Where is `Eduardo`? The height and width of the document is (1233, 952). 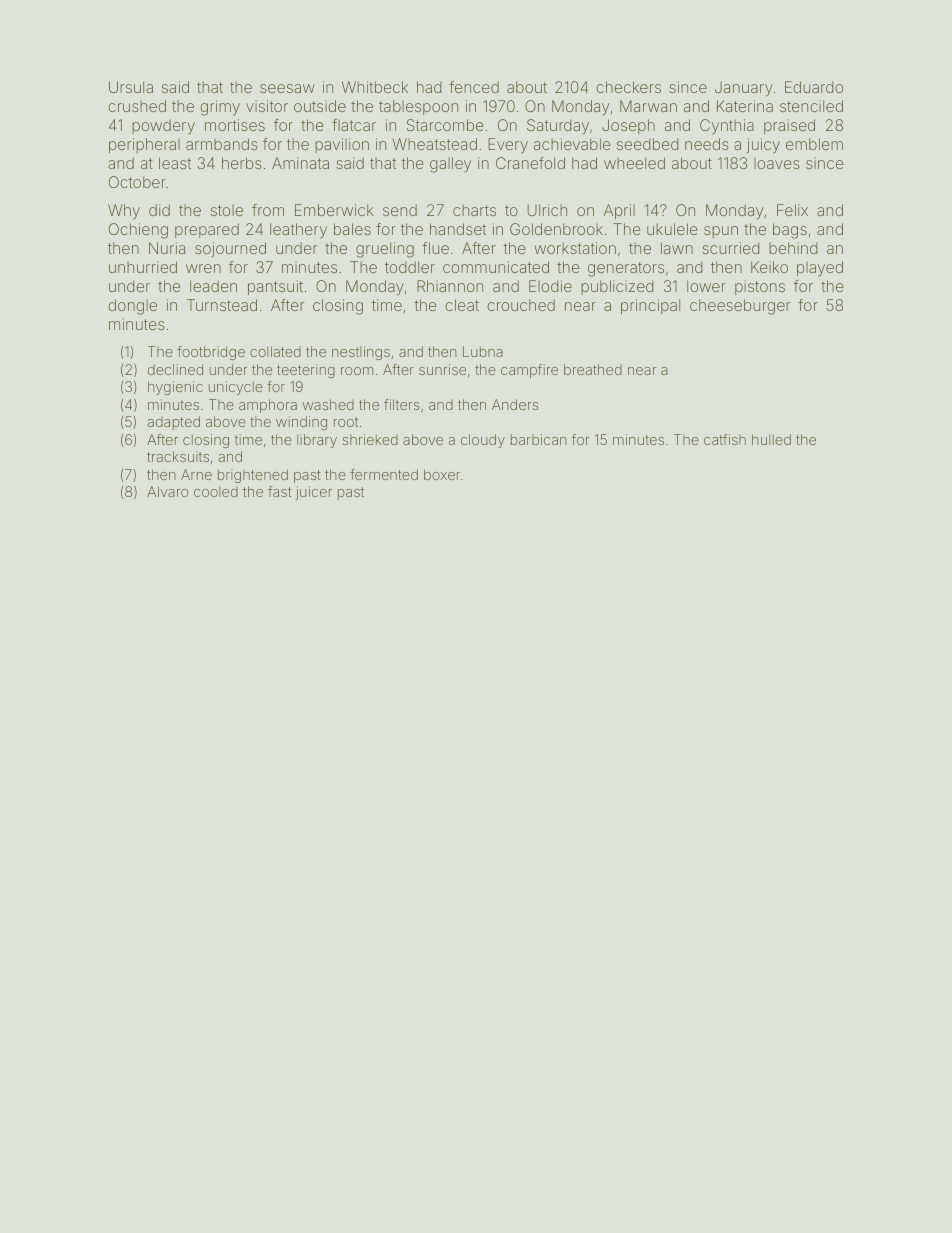 Eduardo is located at coordinates (814, 87).
